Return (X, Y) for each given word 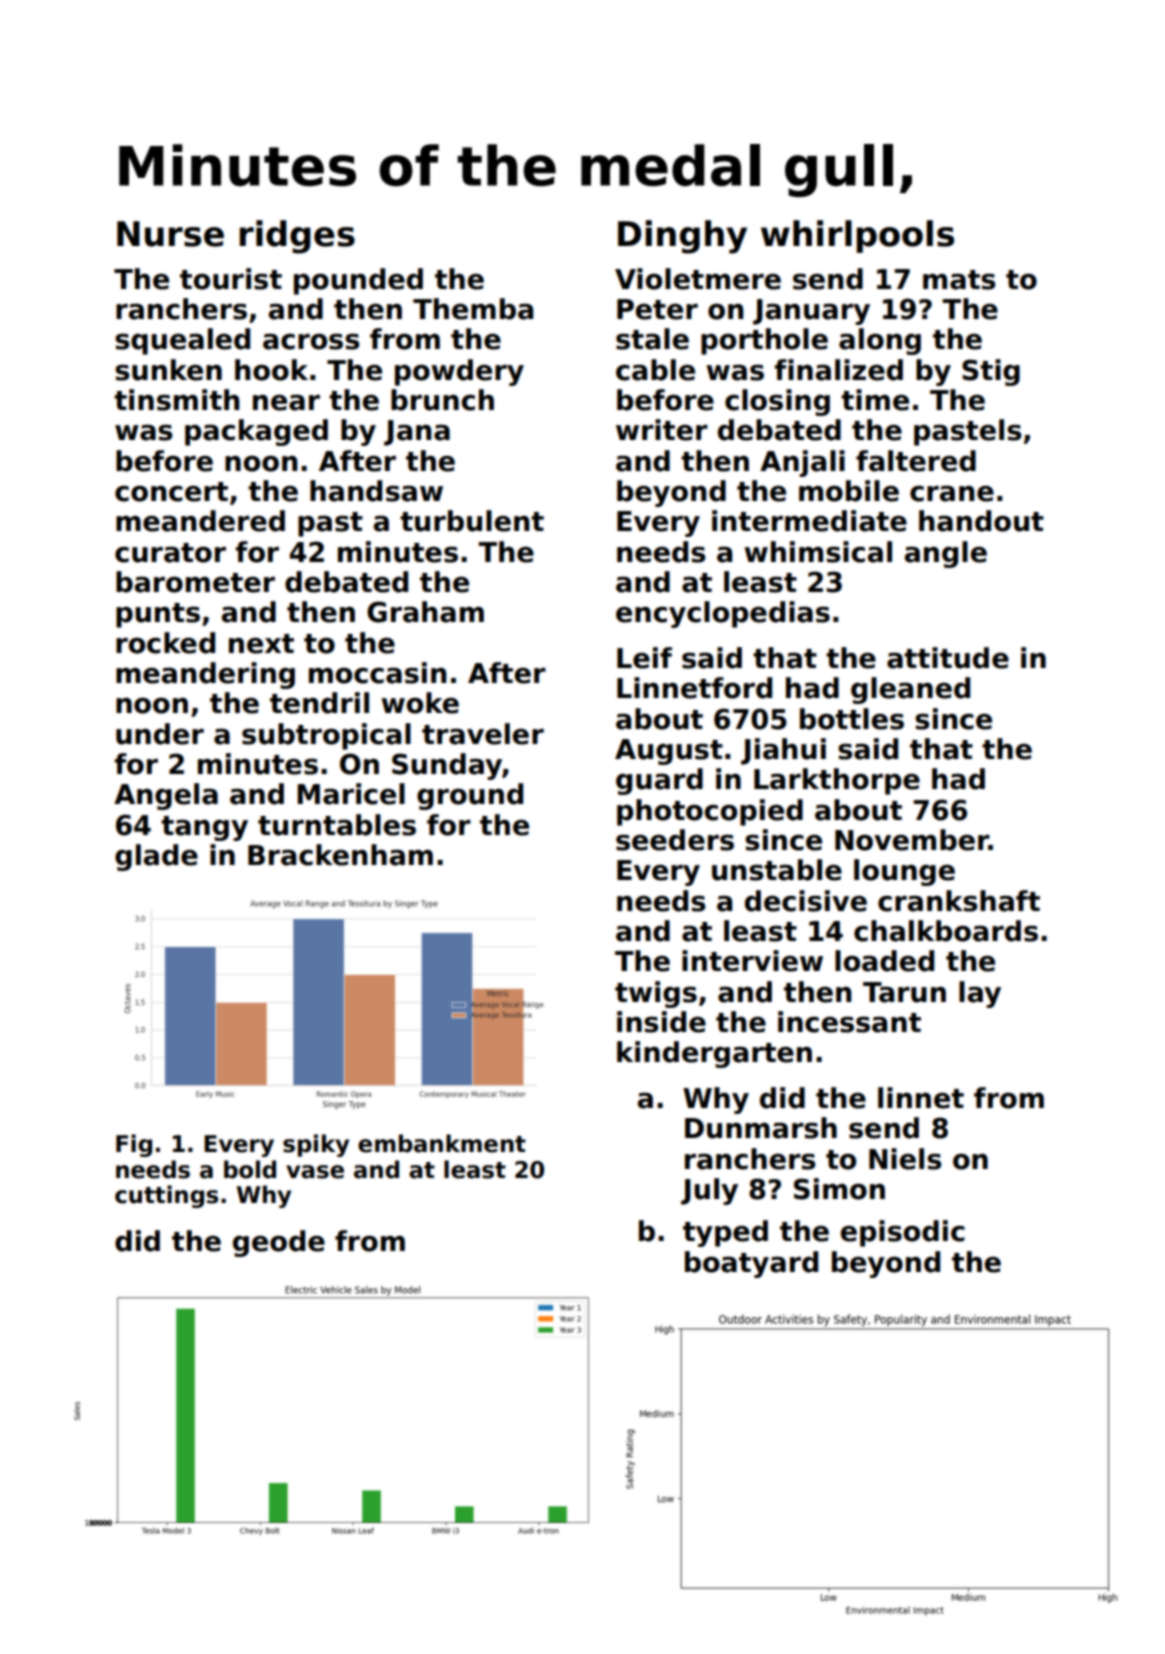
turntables (337, 825)
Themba (473, 309)
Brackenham (340, 855)
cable (655, 370)
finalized (839, 370)
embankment (442, 1143)
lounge (904, 872)
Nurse (170, 234)
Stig (991, 372)
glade (156, 857)
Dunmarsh (761, 1128)
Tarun (904, 992)
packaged (256, 432)
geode (279, 1243)
